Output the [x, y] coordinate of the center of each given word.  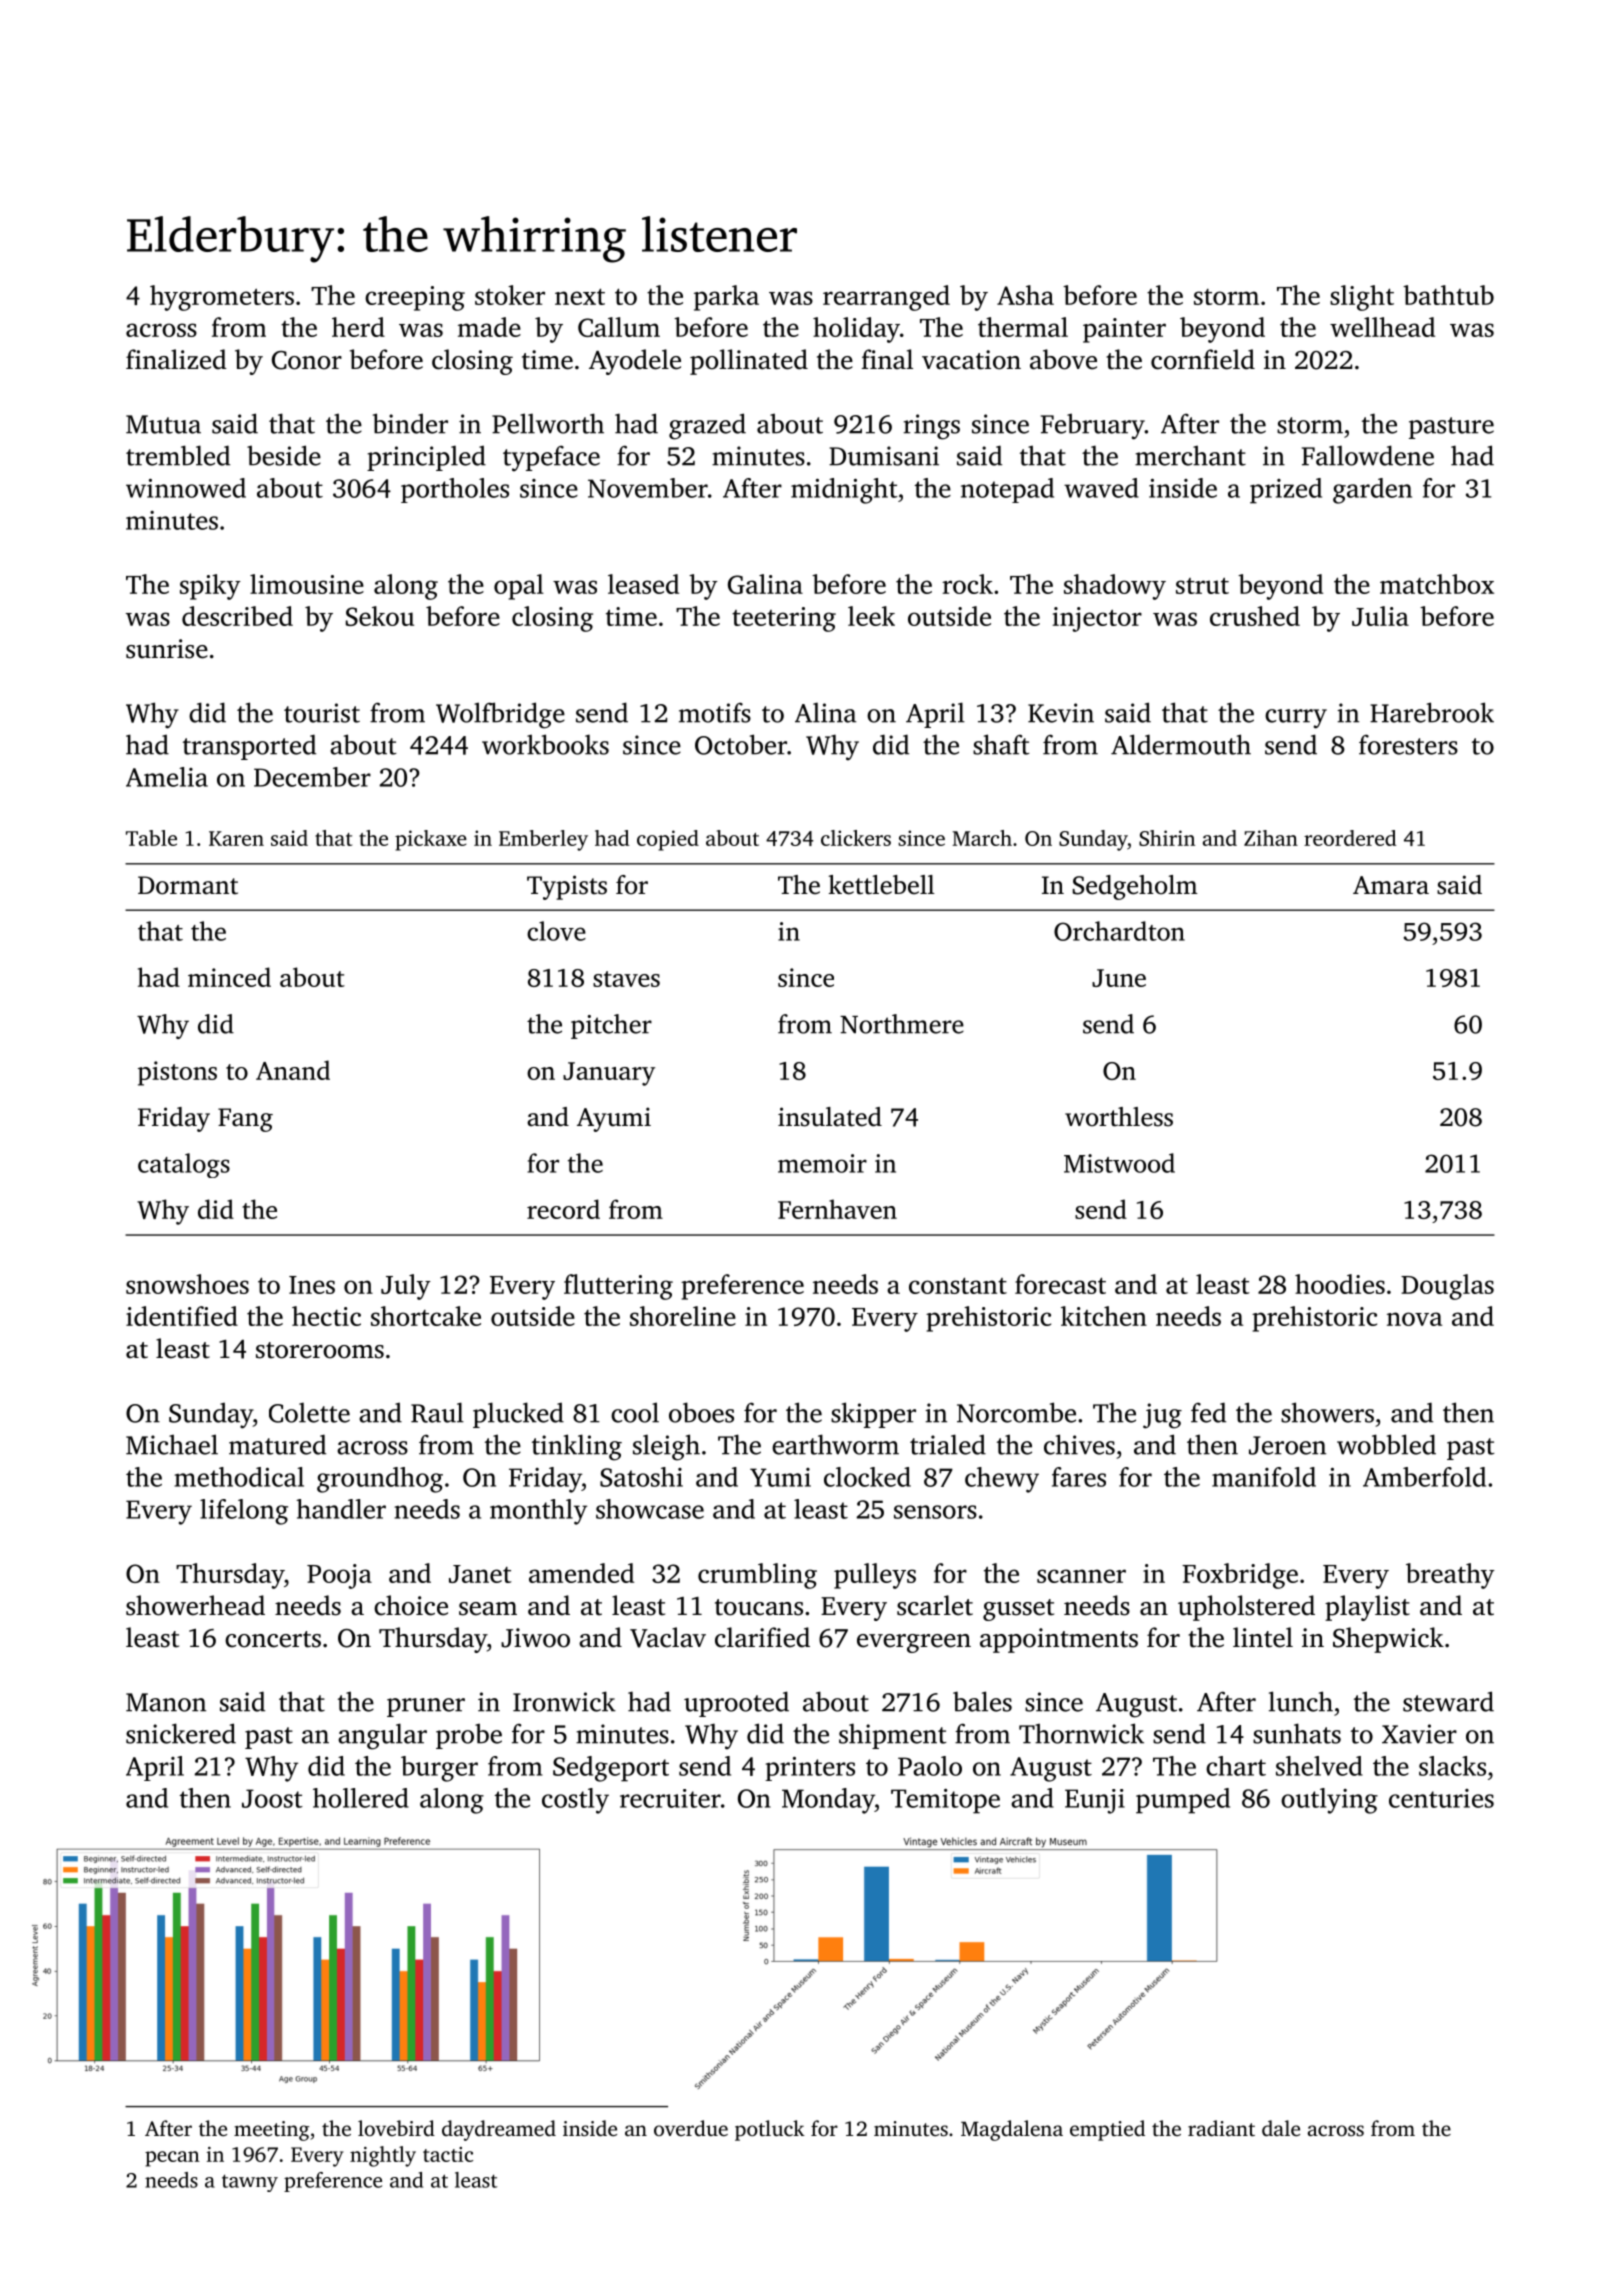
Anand [293, 1070]
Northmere [902, 1024]
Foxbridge [1240, 1576]
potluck [770, 2130]
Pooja [339, 1576]
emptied [1107, 2130]
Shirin [1167, 838]
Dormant [188, 885]
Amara [1391, 885]
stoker [510, 295]
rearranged [886, 298]
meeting [271, 2131]
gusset [1018, 1610]
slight [1362, 298]
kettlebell [881, 885]
